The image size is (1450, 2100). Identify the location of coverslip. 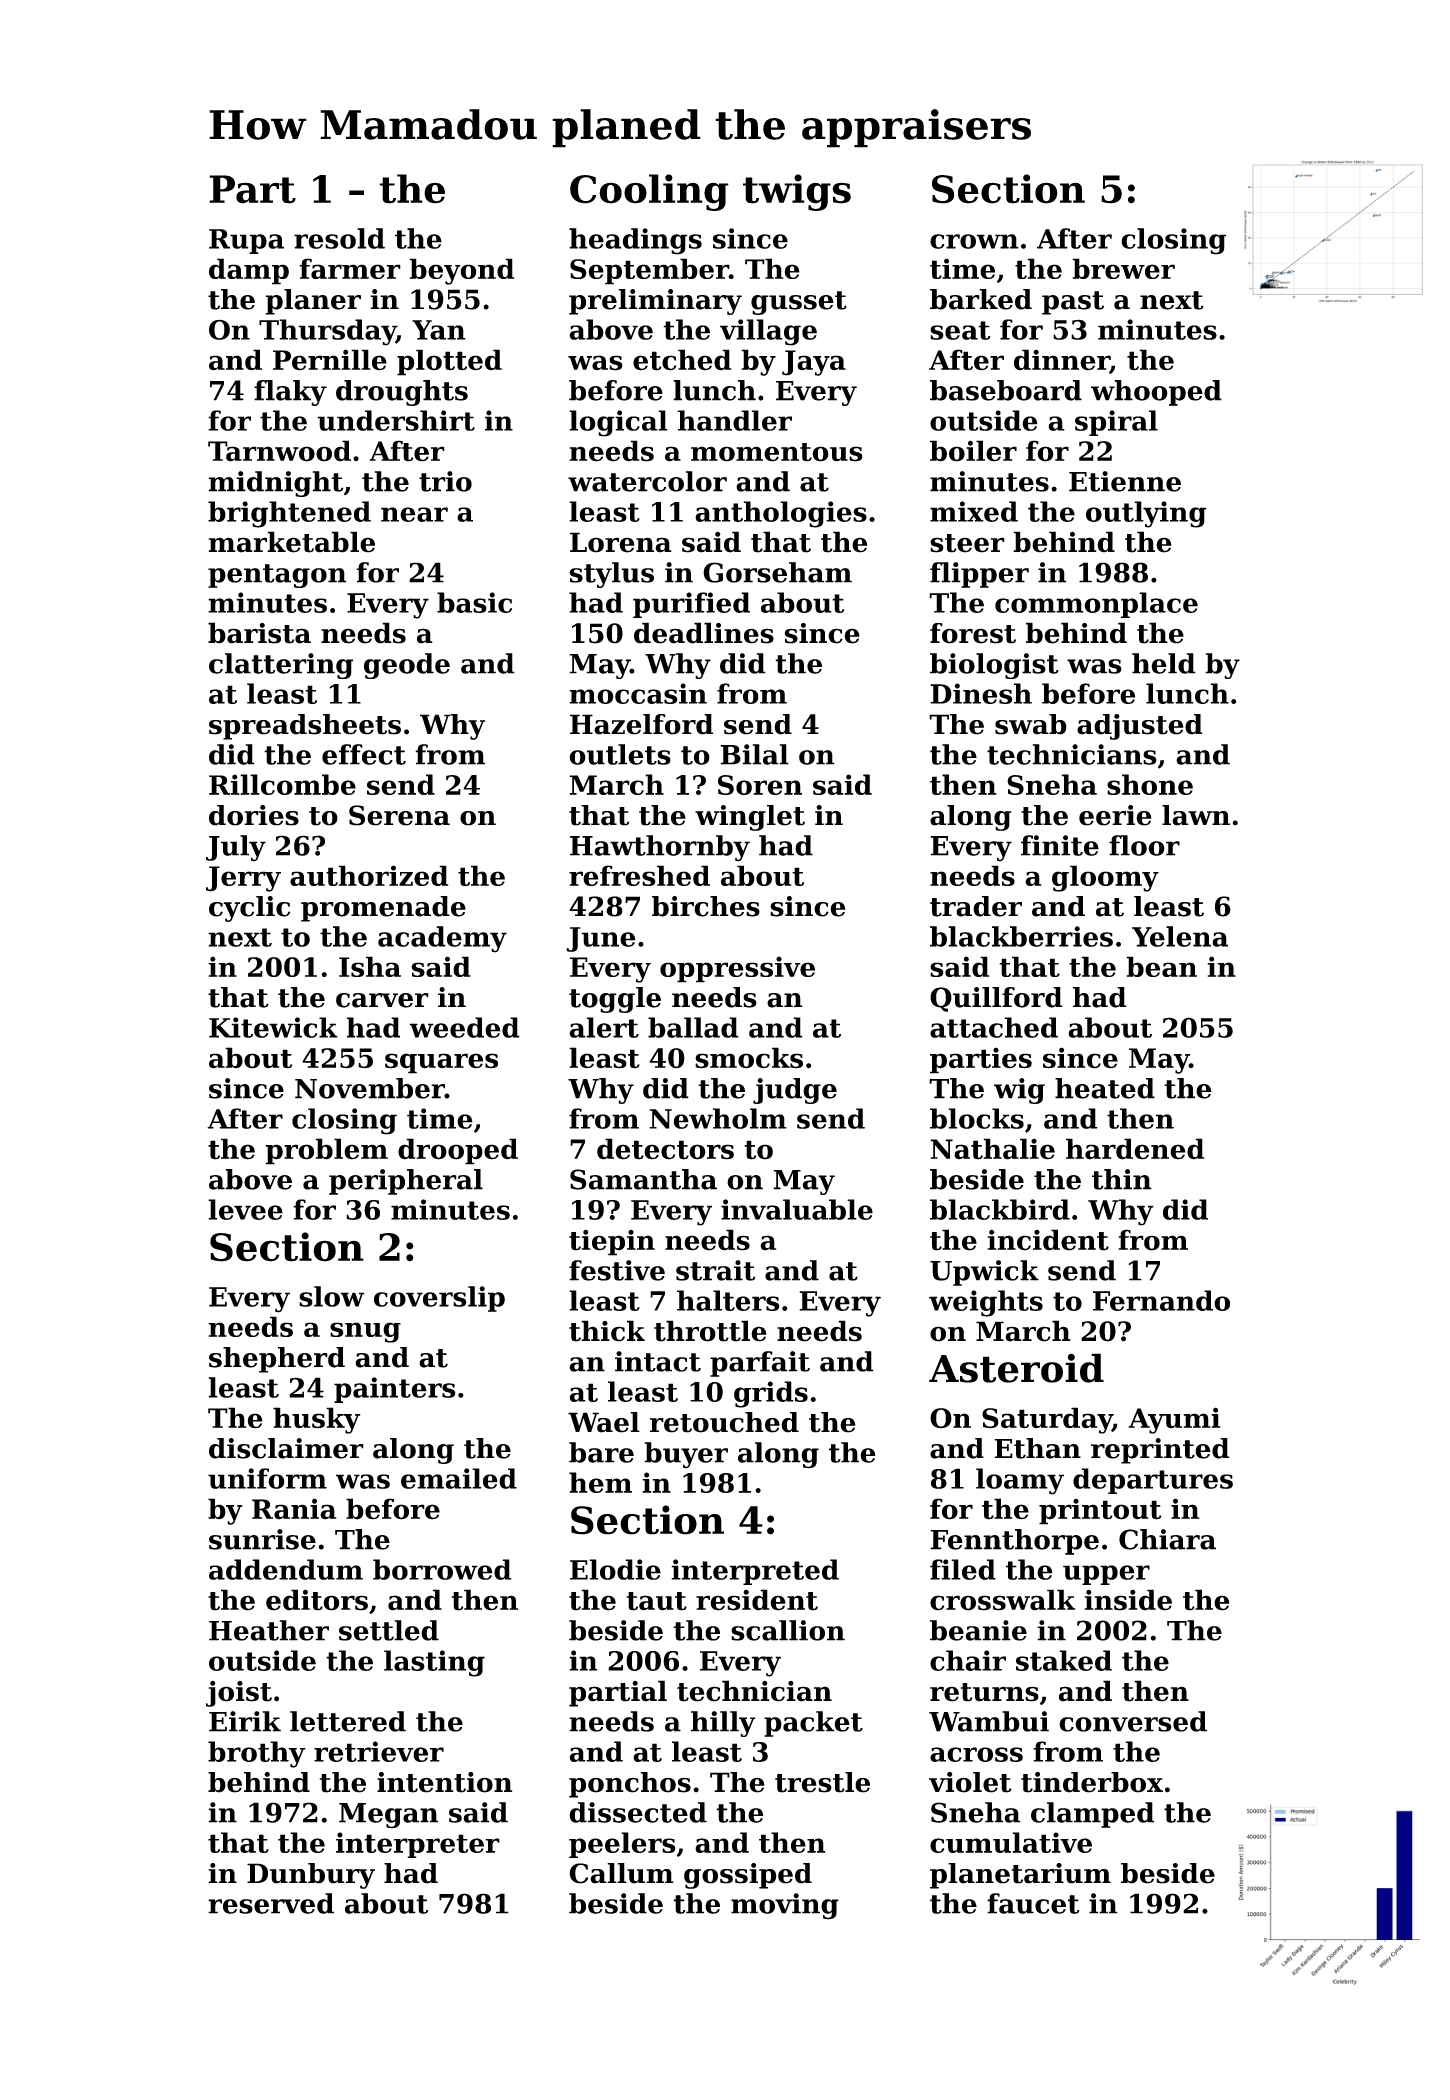
(439, 1299).
